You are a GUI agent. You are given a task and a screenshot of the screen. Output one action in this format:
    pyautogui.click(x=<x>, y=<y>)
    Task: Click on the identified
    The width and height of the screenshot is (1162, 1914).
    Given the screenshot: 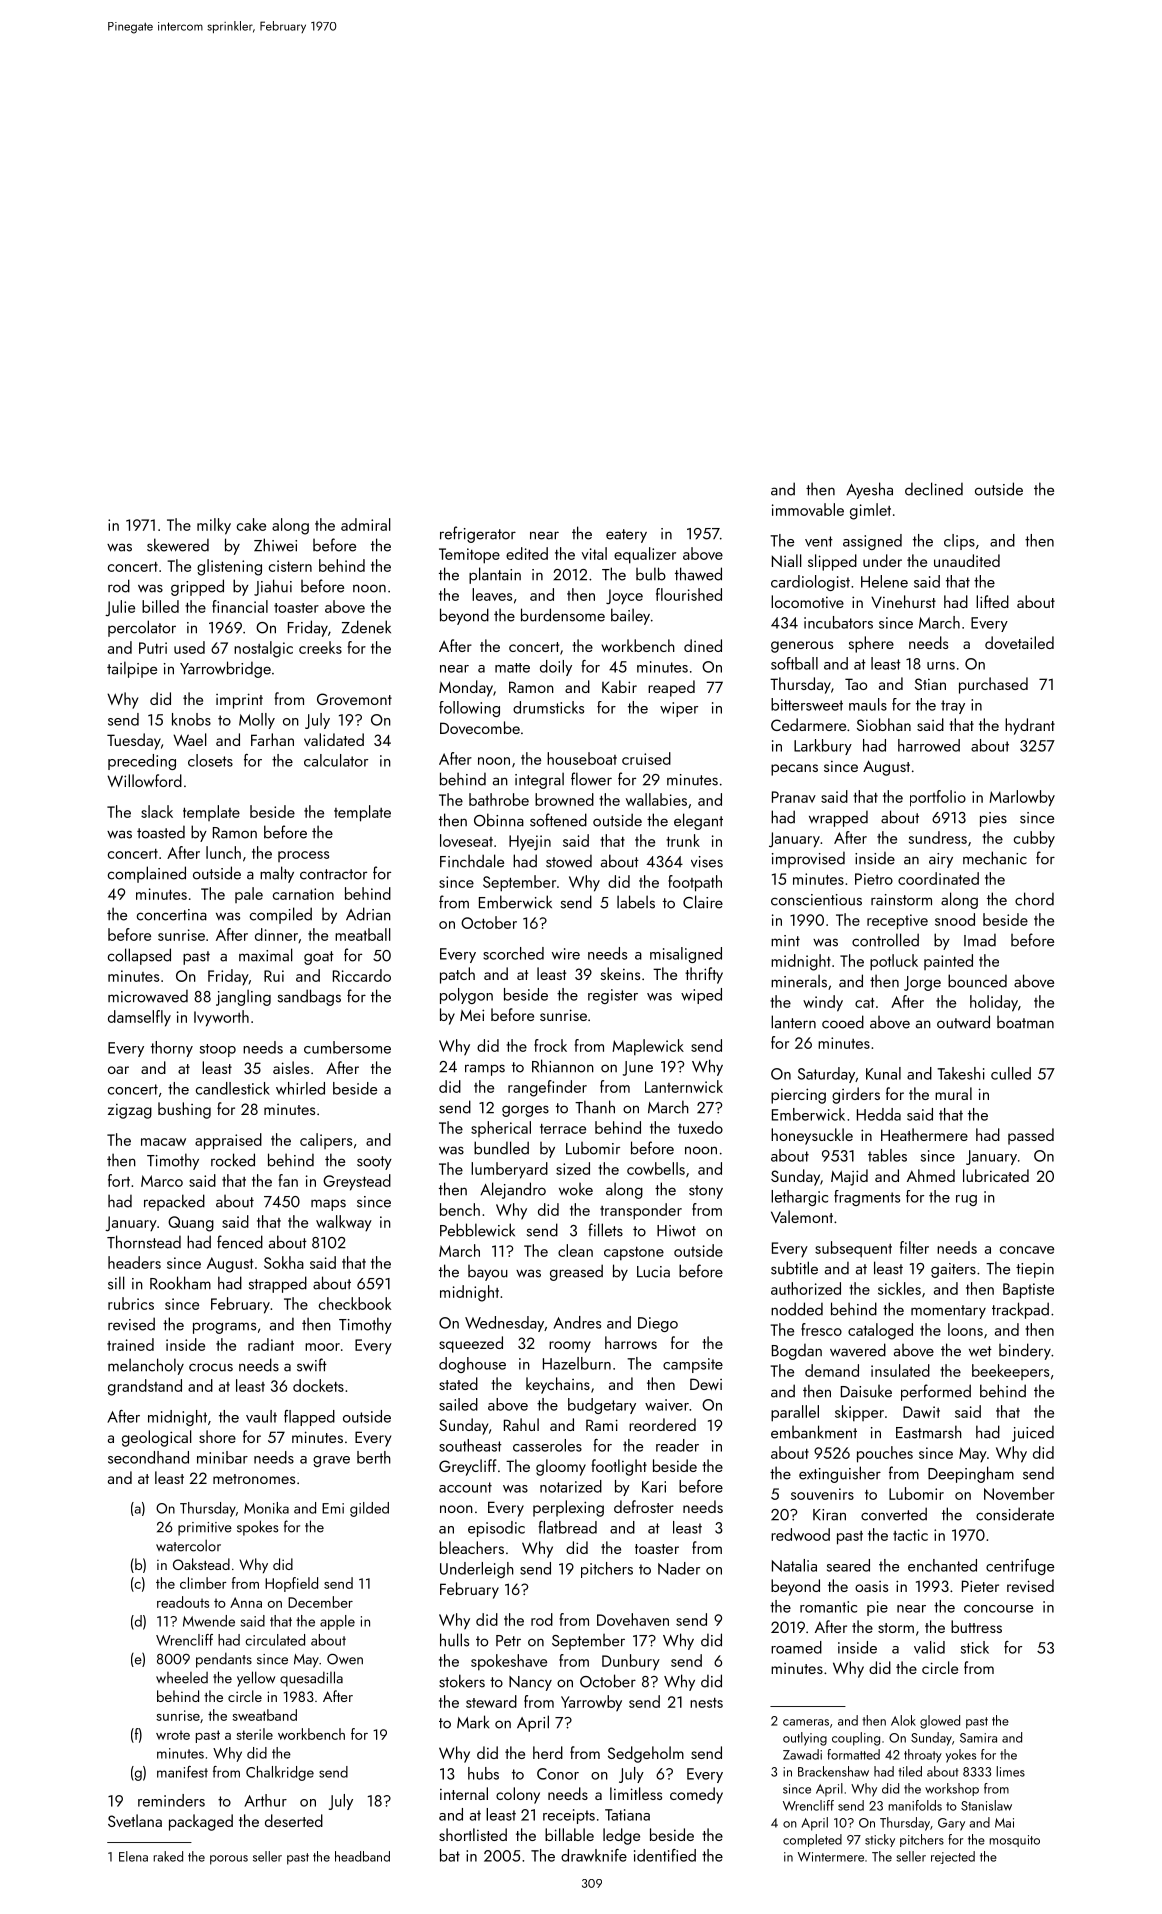 What is the action you would take?
    pyautogui.click(x=665, y=1855)
